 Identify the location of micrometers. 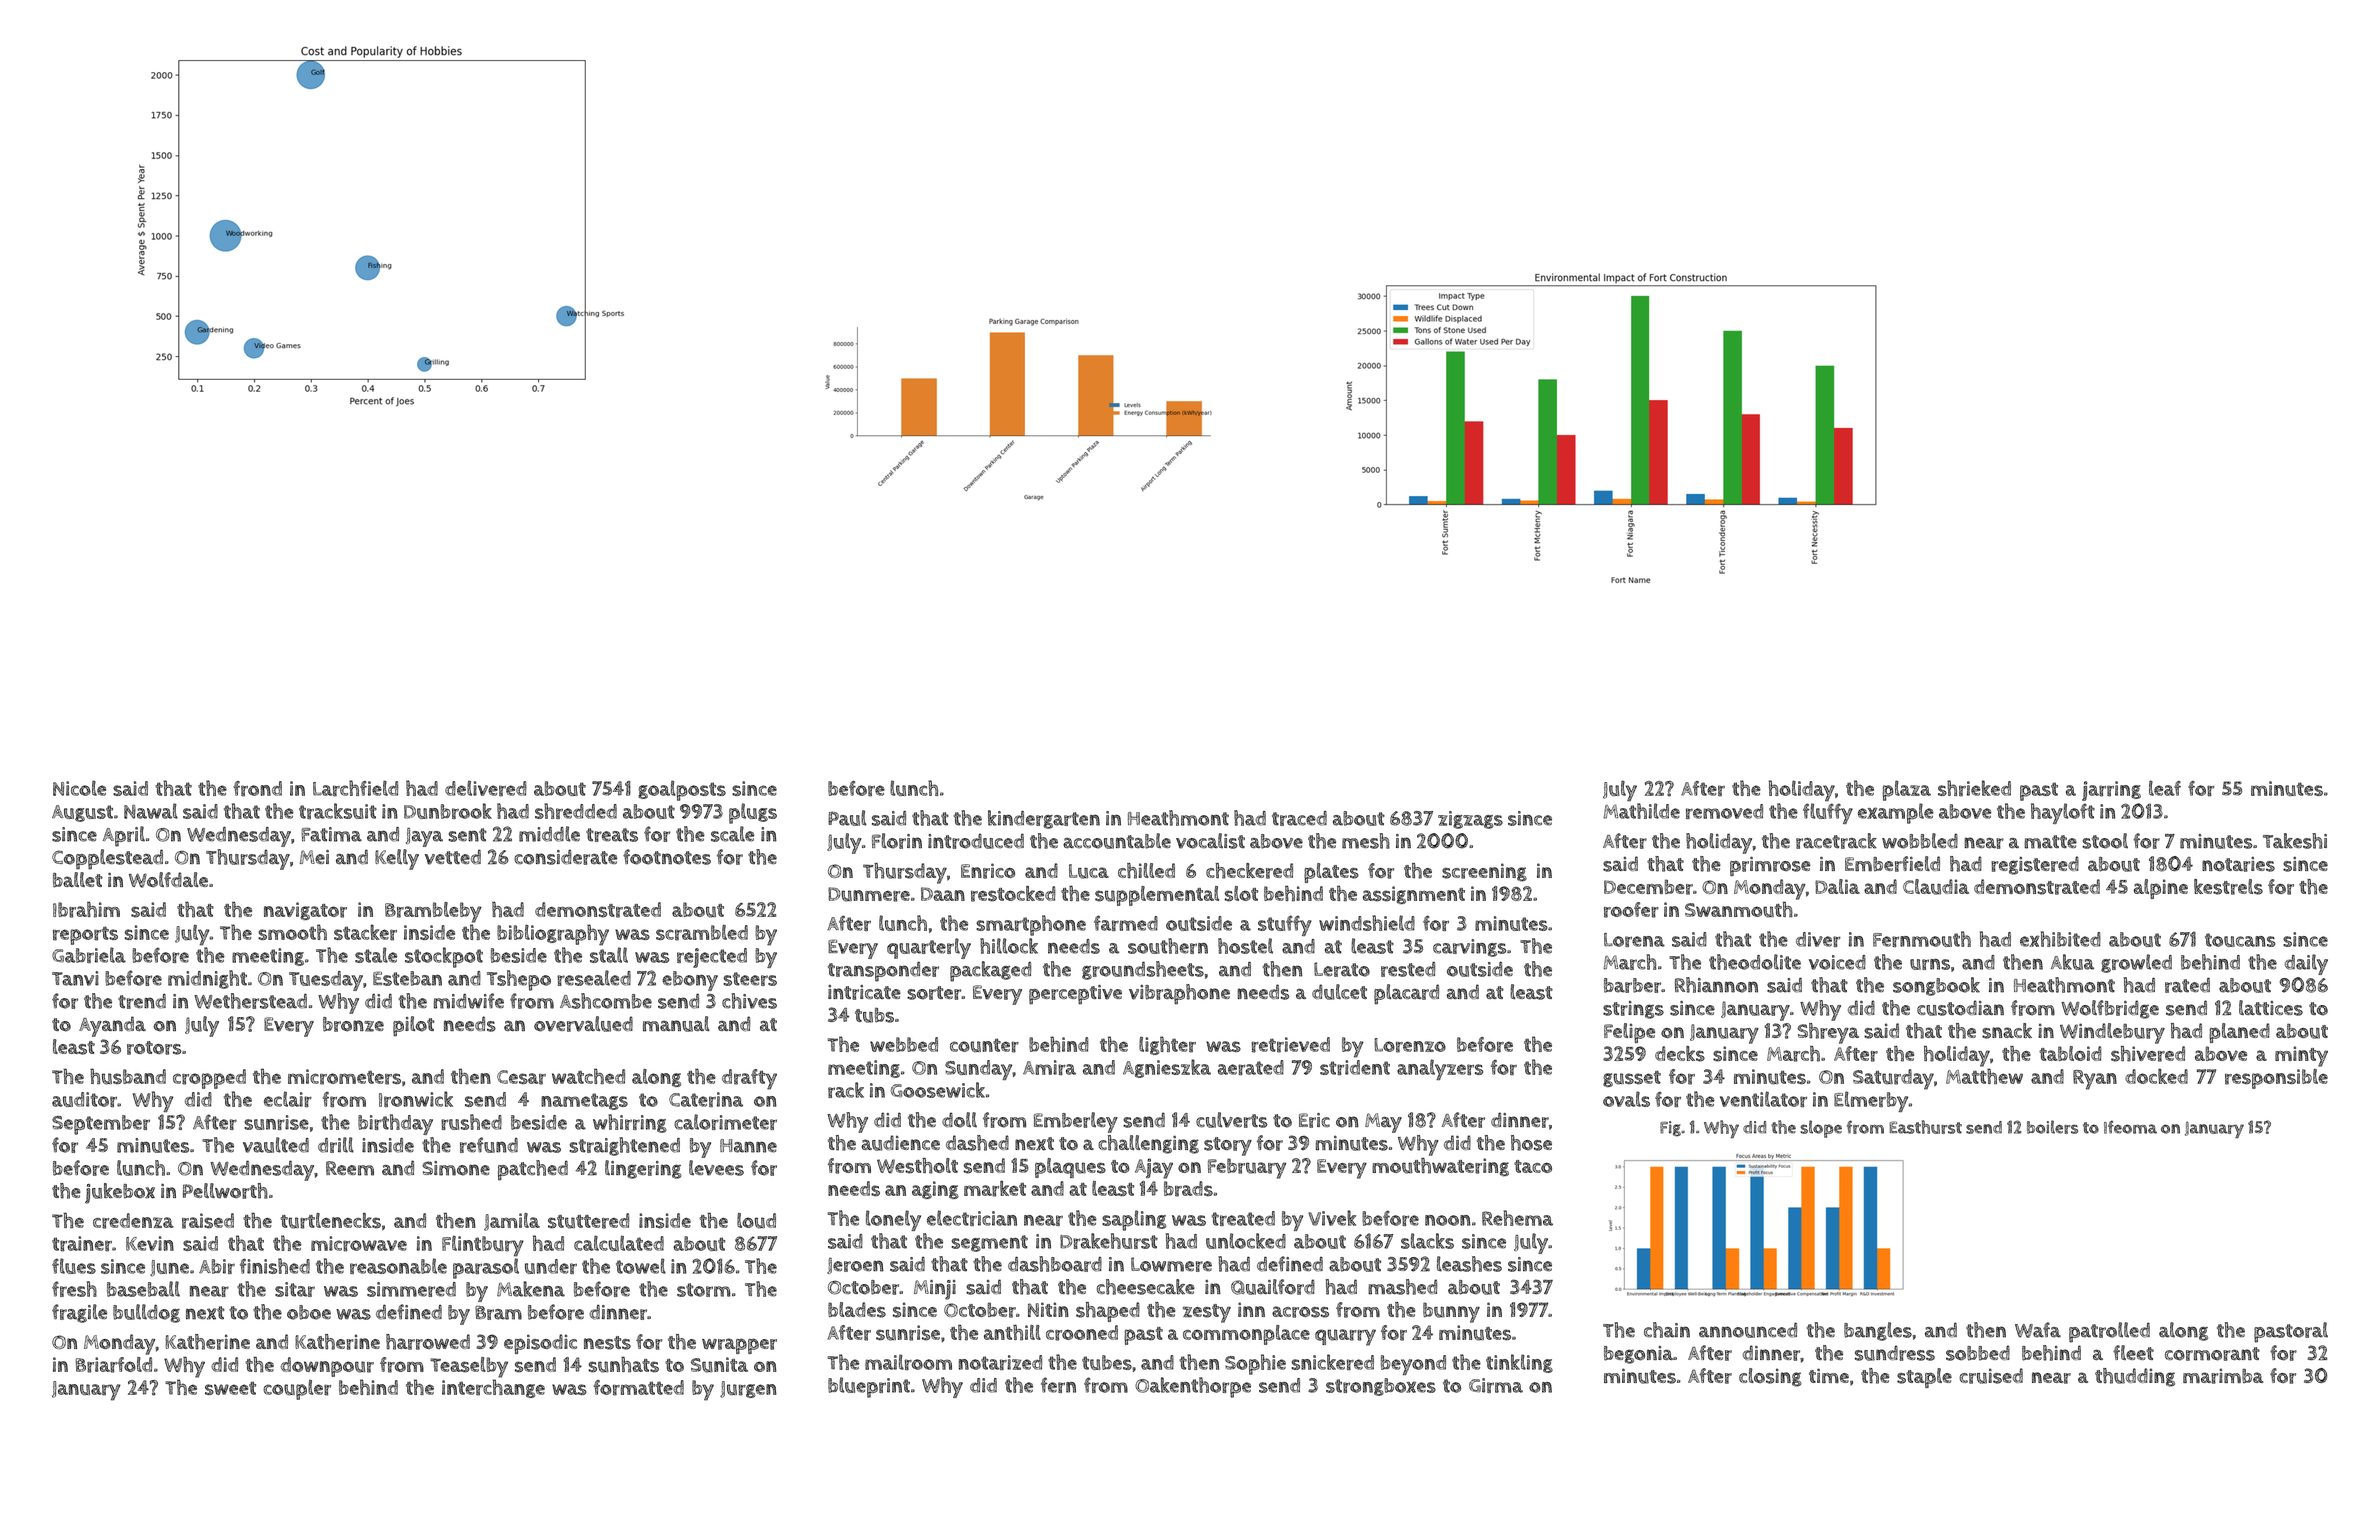
(344, 1077).
